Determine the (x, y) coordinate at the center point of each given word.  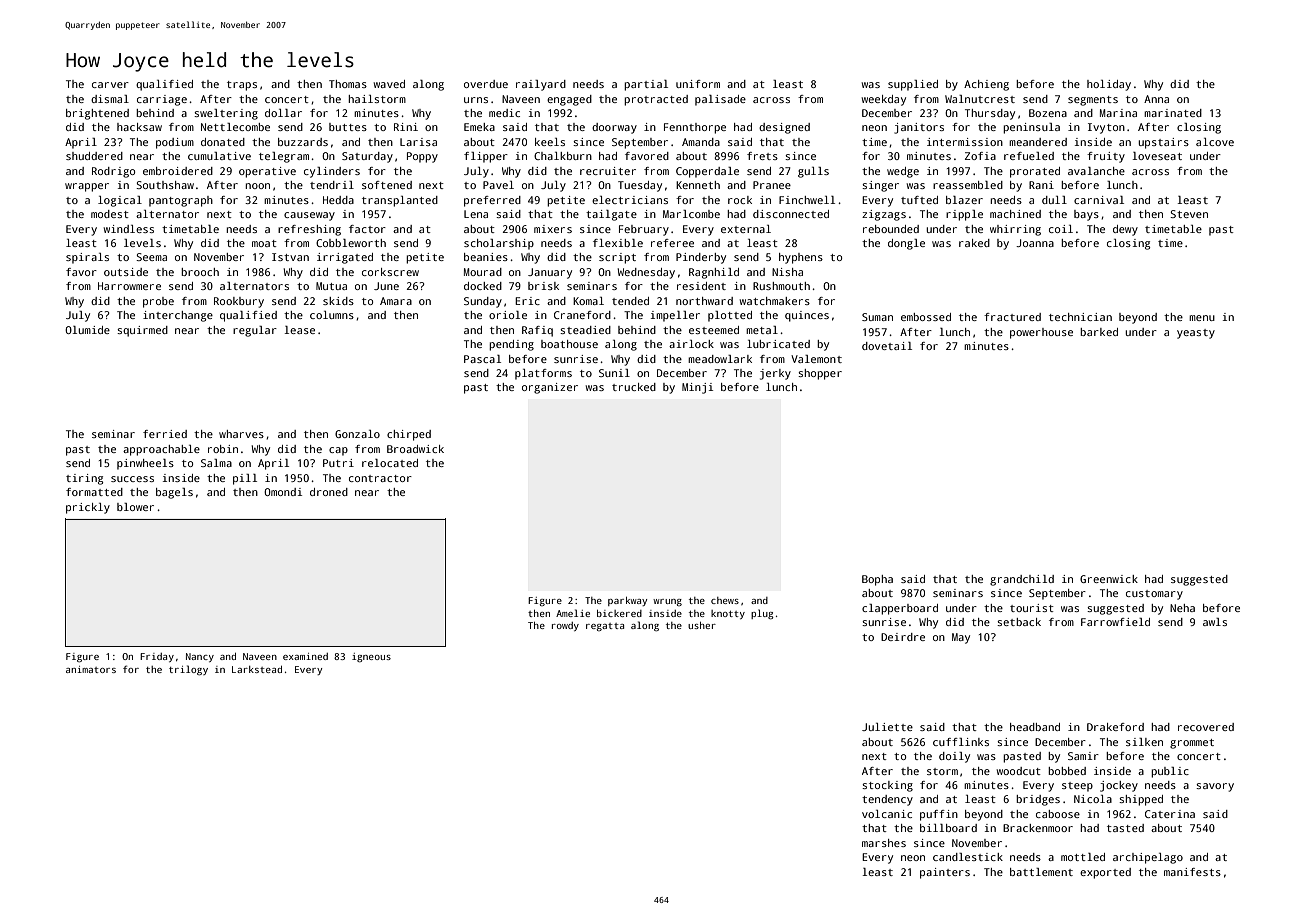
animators (91, 669)
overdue (486, 84)
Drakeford (1115, 727)
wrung (667, 602)
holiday (1109, 85)
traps (242, 86)
